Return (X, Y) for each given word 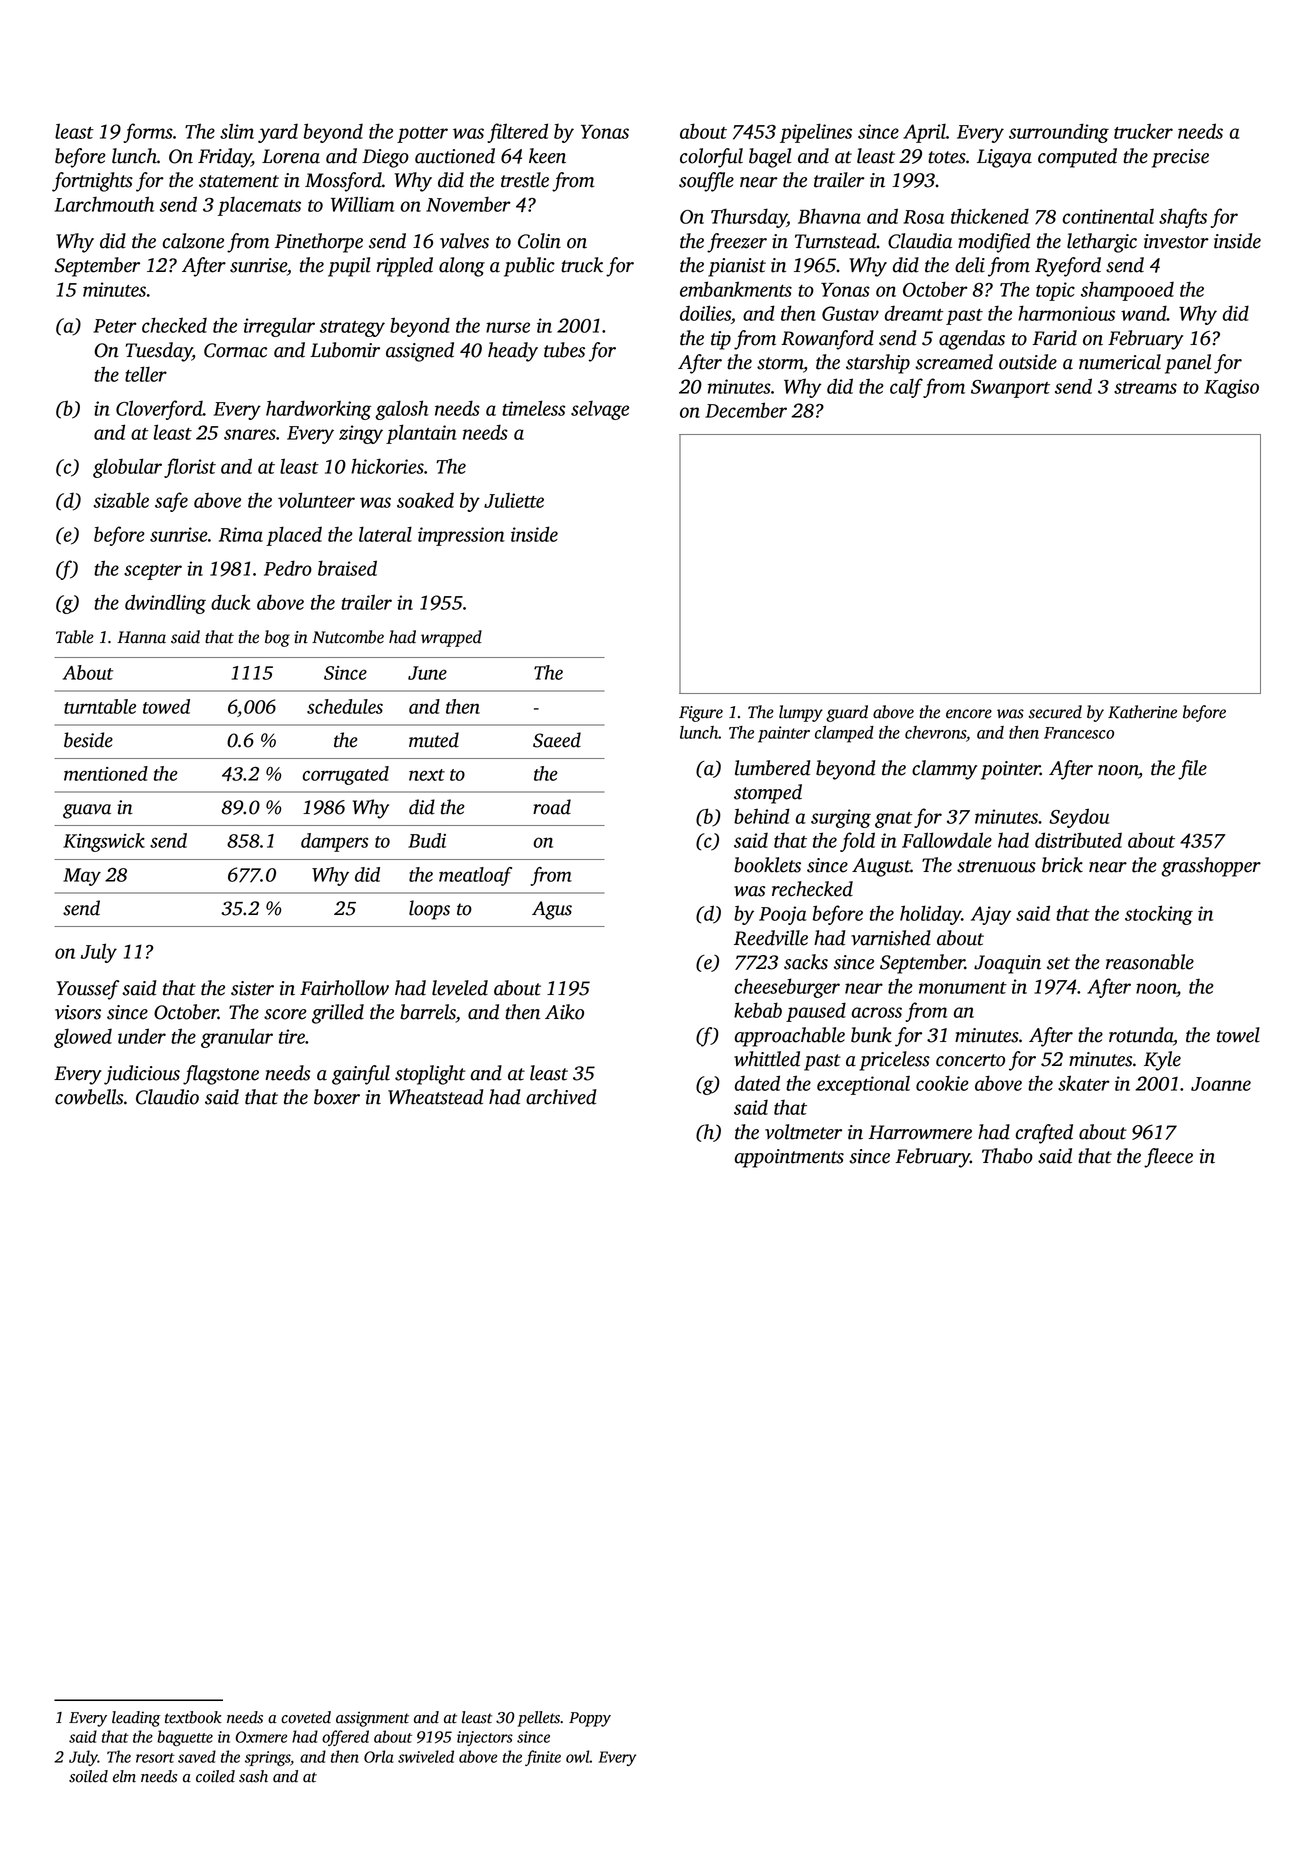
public (529, 267)
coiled (215, 1776)
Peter (115, 326)
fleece (1168, 1158)
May (82, 877)
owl (578, 1756)
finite (543, 1758)
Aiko (564, 1012)
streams (1145, 388)
